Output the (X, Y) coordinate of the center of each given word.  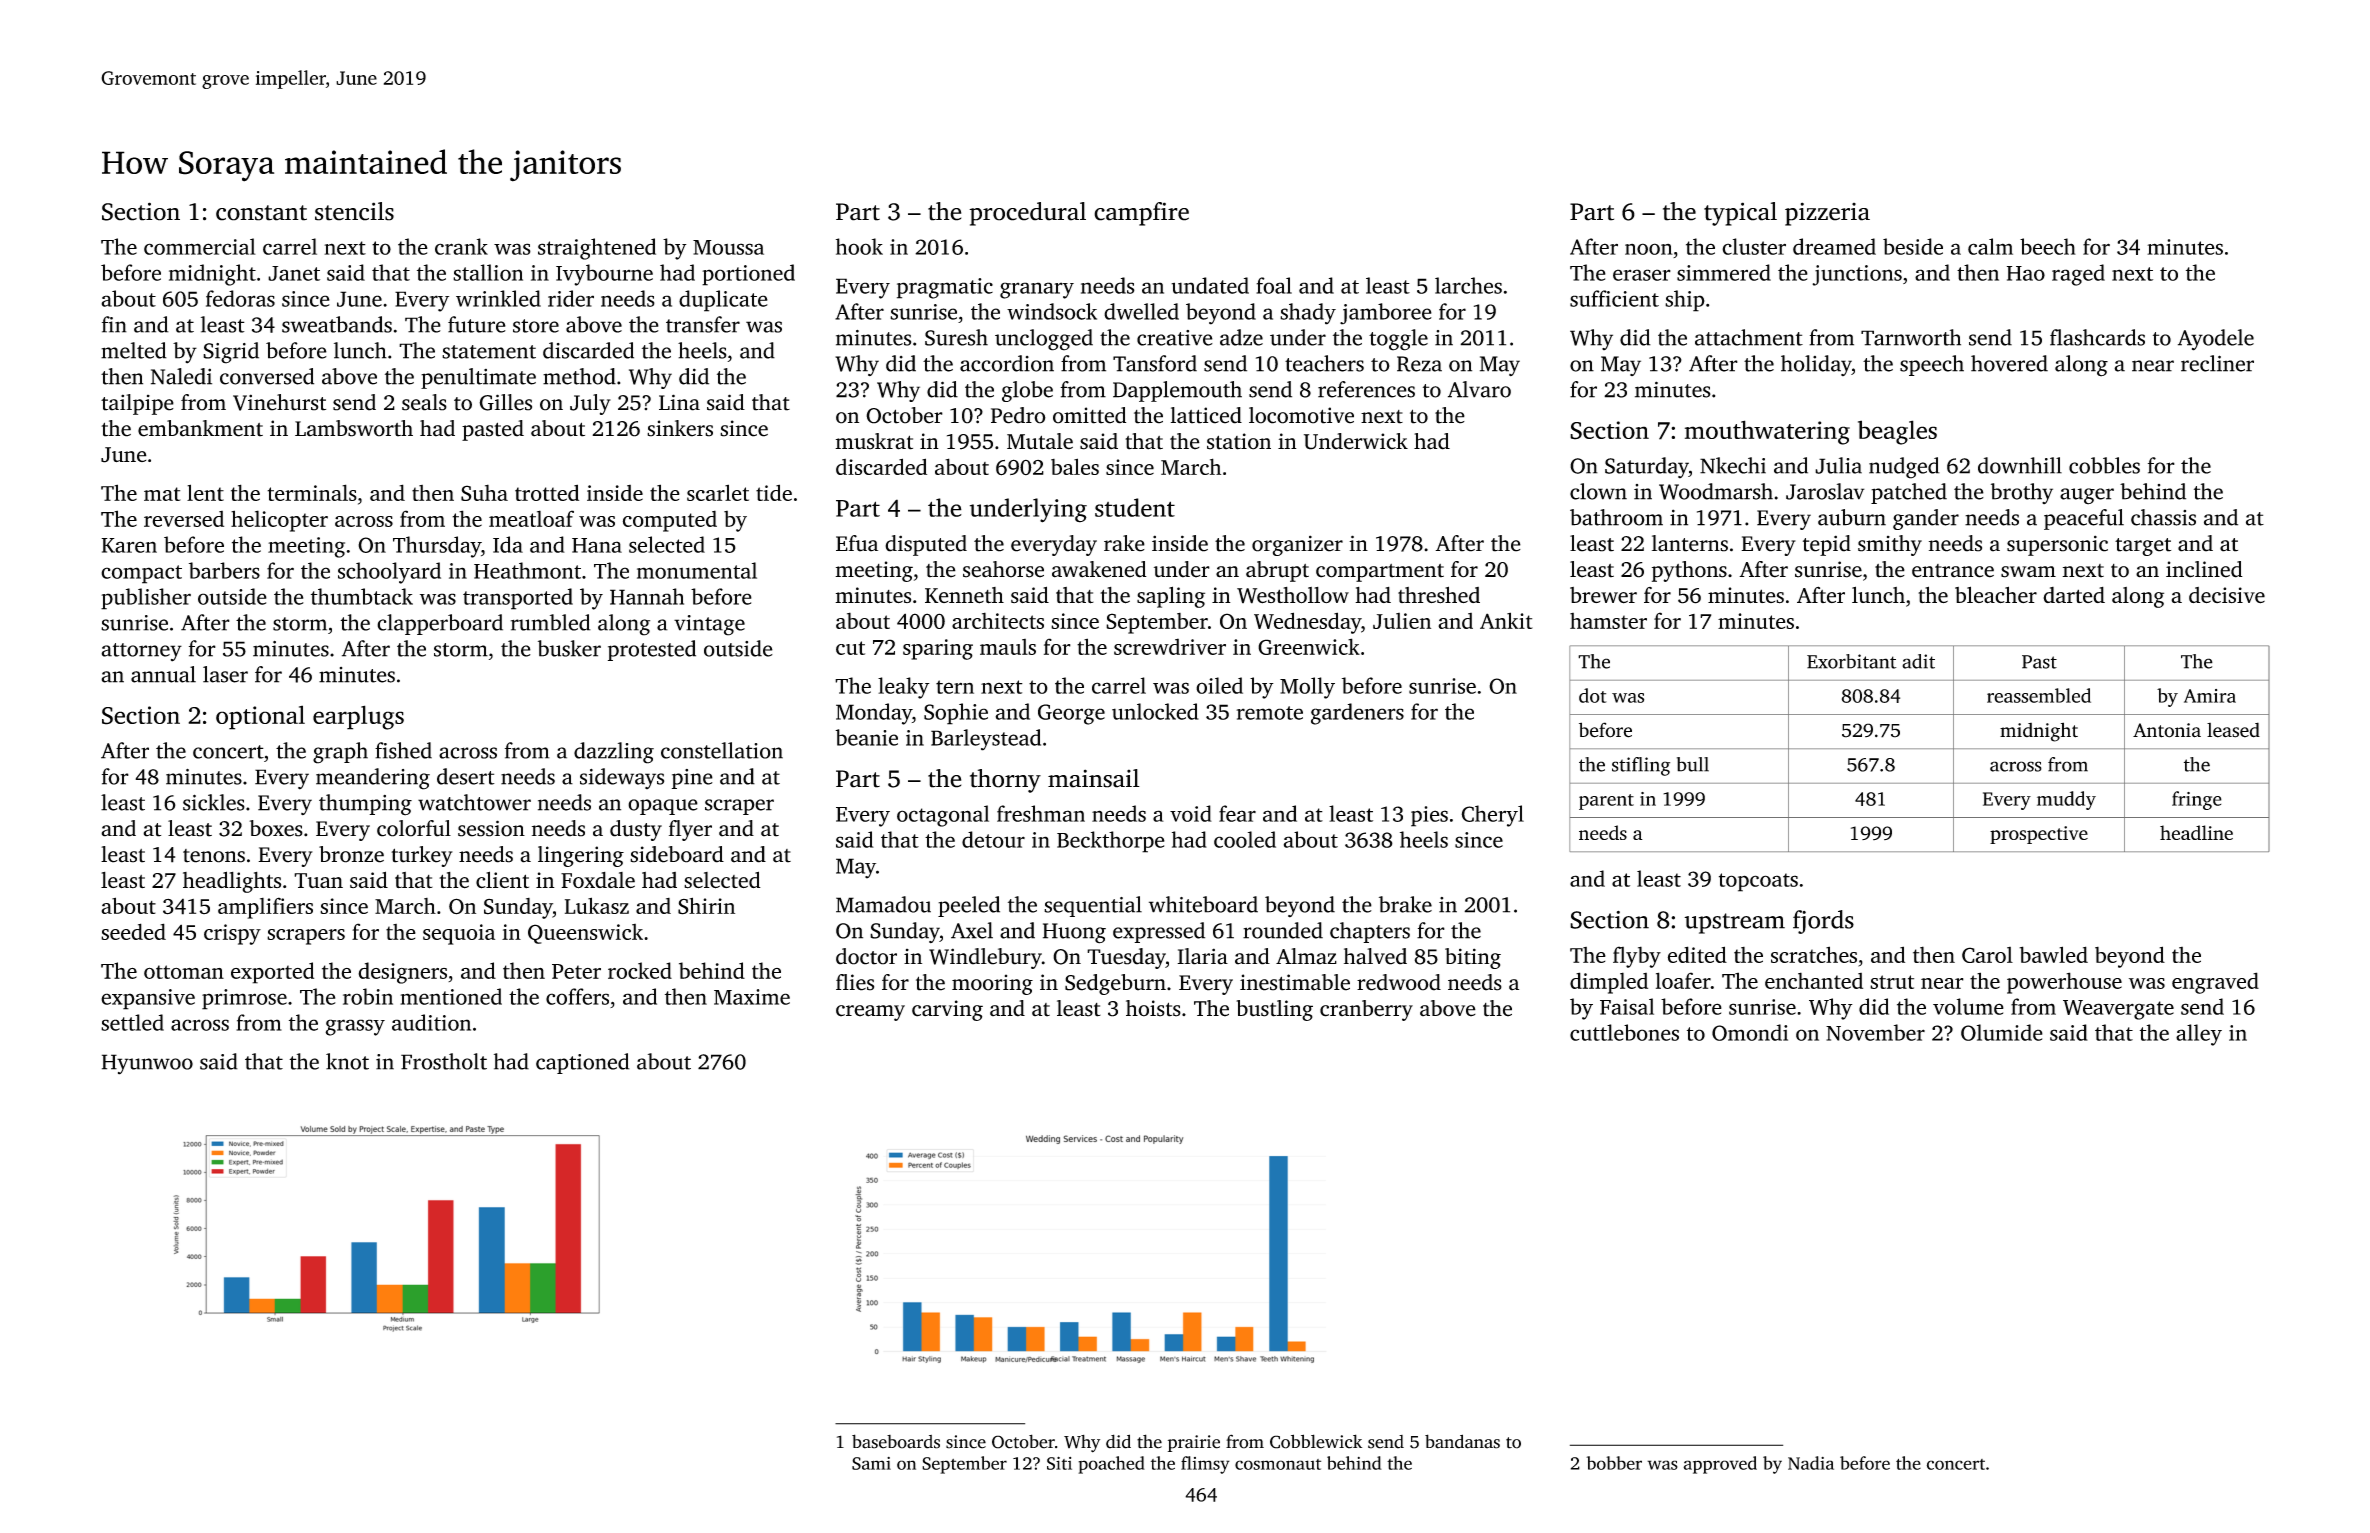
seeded (133, 931)
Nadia (1811, 1463)
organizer (1297, 545)
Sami (871, 1463)
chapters (1370, 932)
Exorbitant (1852, 661)
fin (114, 324)
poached (1111, 1465)
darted (2074, 595)
